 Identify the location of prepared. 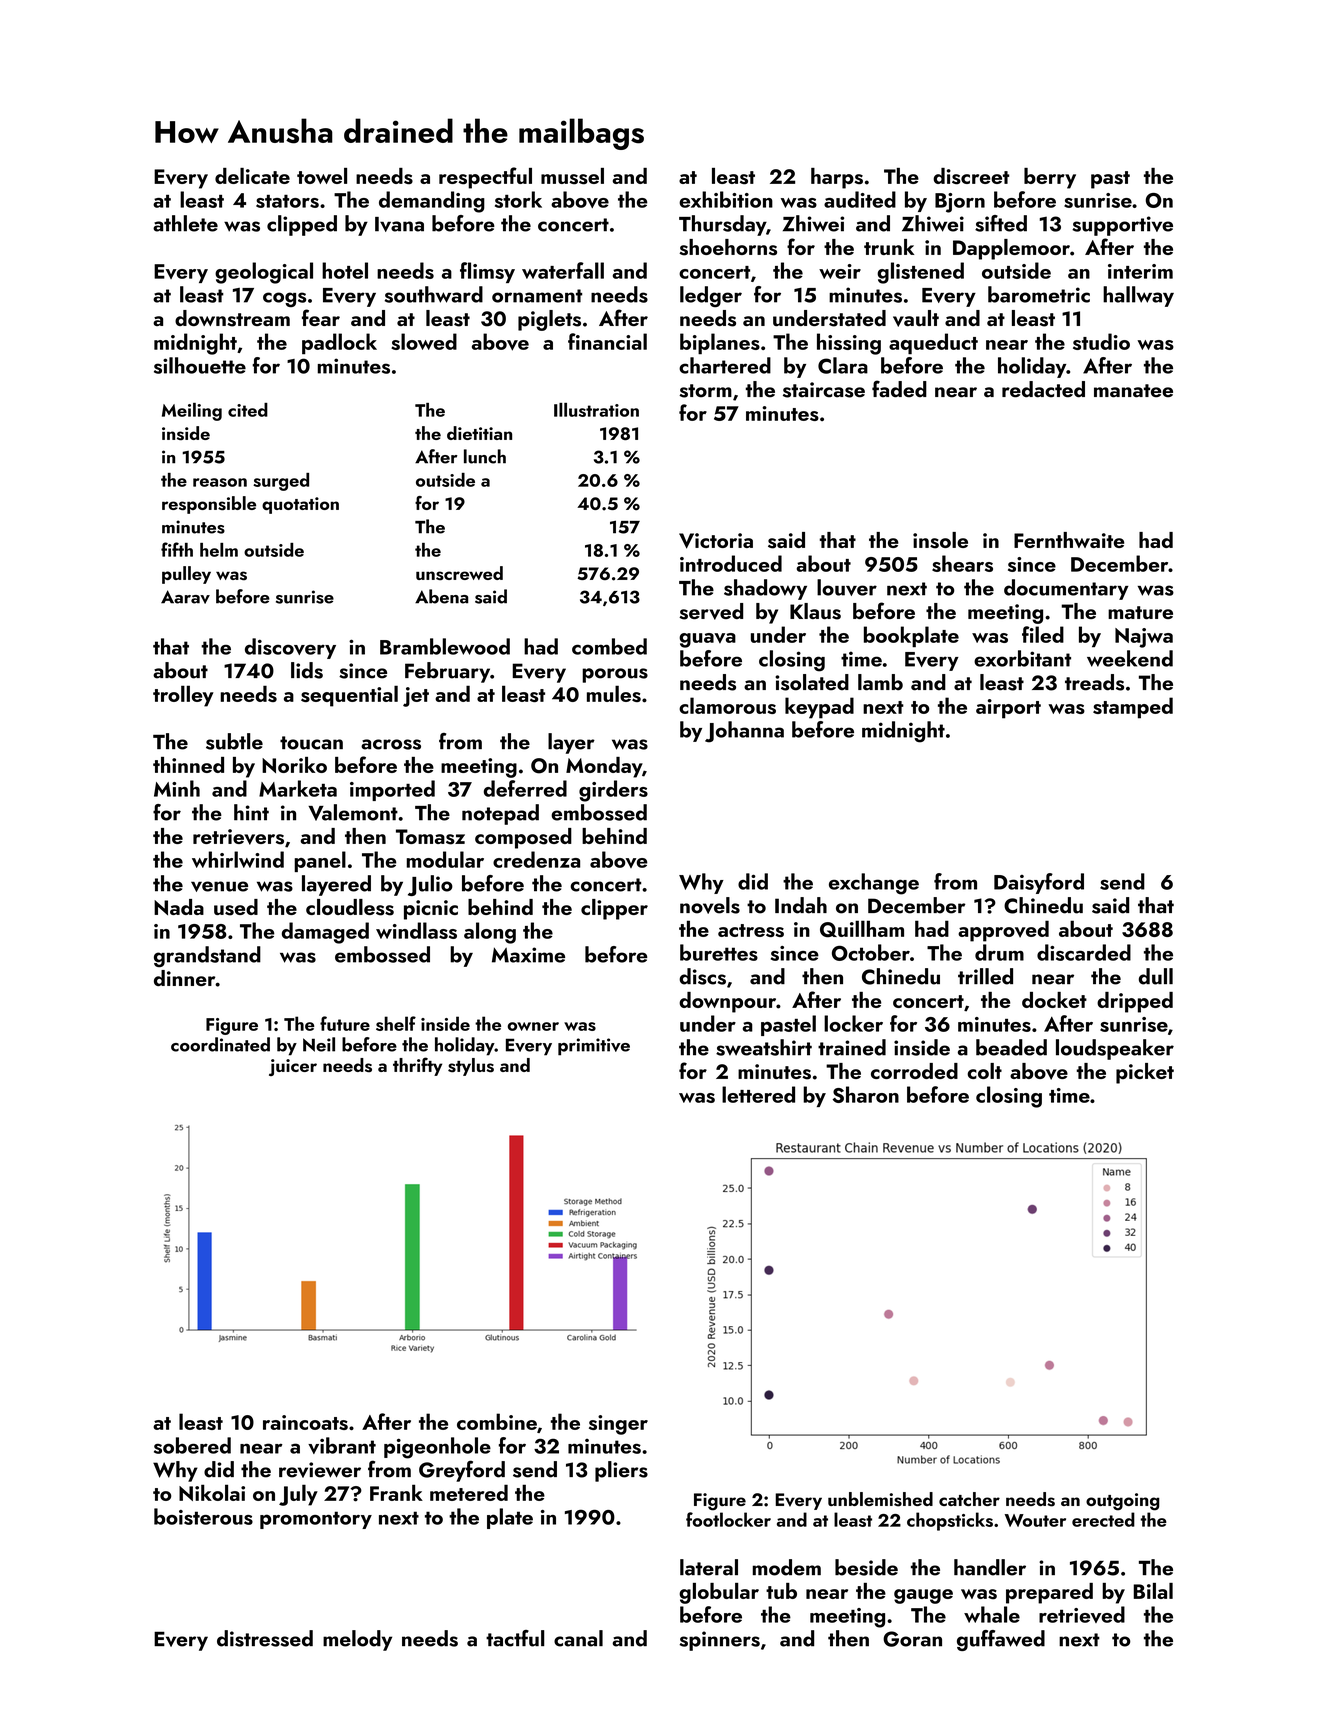
(1049, 1593).
